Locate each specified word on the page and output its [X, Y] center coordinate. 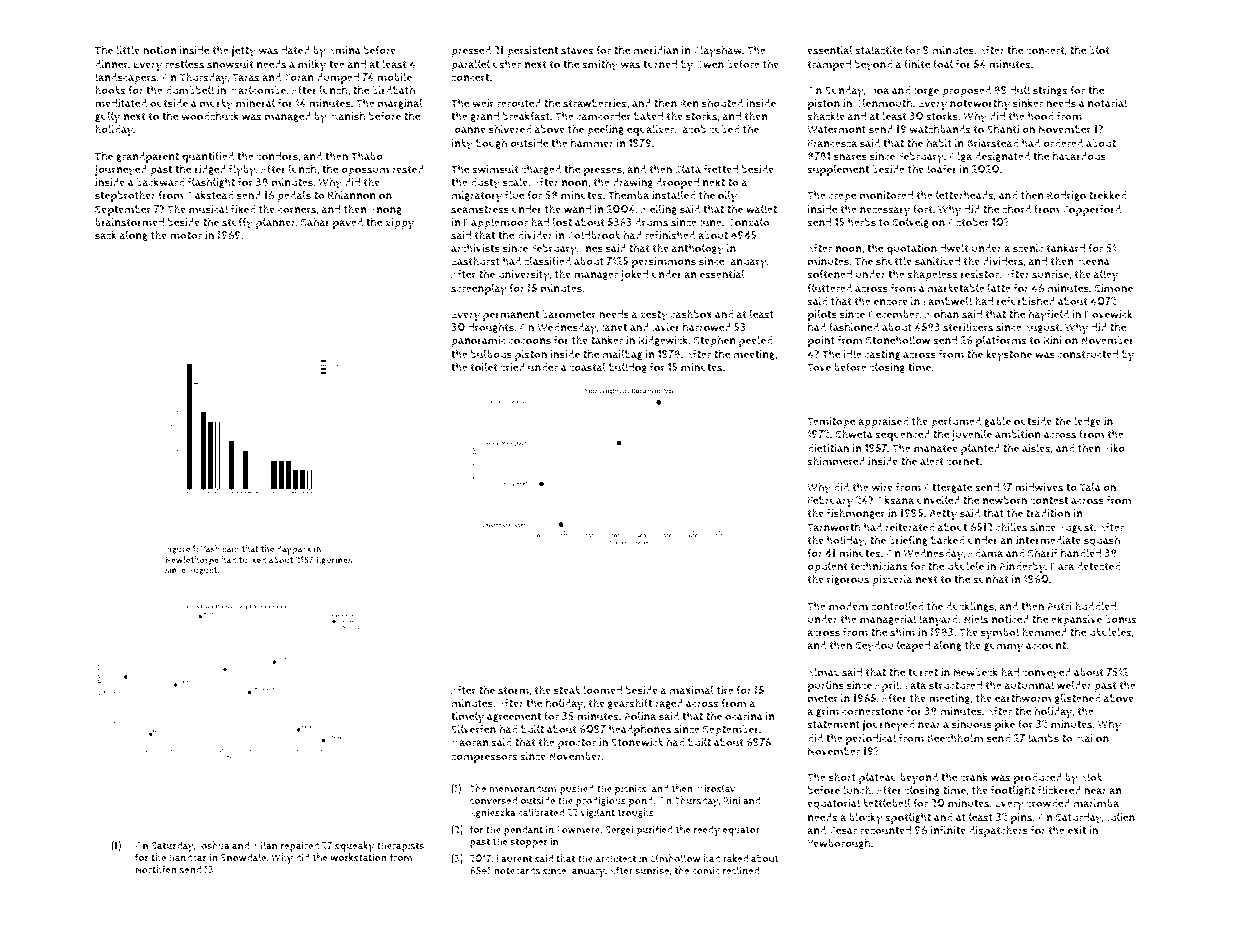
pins [1021, 818]
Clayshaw [718, 51]
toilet [484, 367]
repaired [300, 846]
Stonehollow [898, 340]
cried [512, 367]
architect [616, 858]
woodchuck [210, 116]
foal [943, 64]
